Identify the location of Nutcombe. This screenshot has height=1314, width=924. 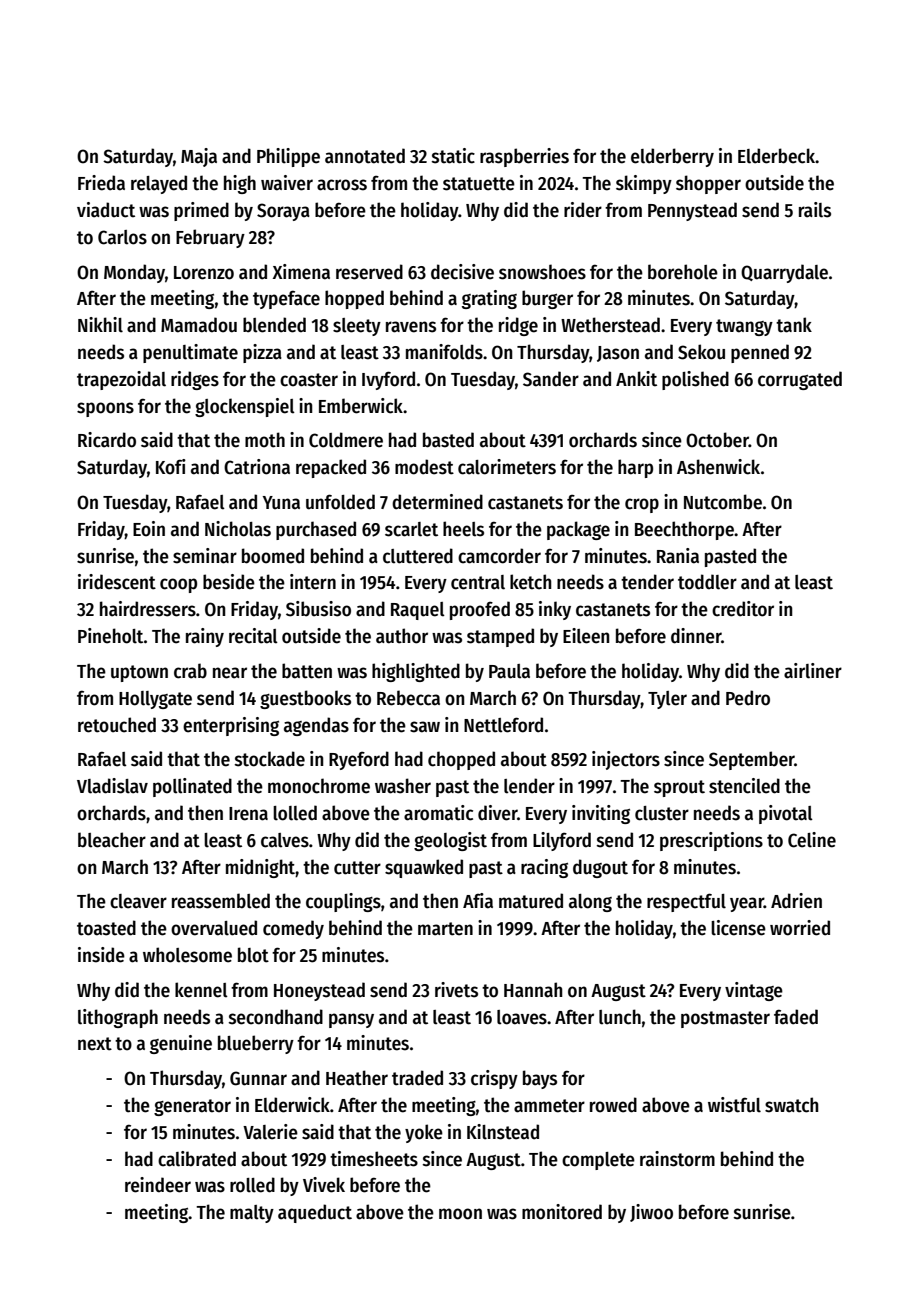
(723, 502).
